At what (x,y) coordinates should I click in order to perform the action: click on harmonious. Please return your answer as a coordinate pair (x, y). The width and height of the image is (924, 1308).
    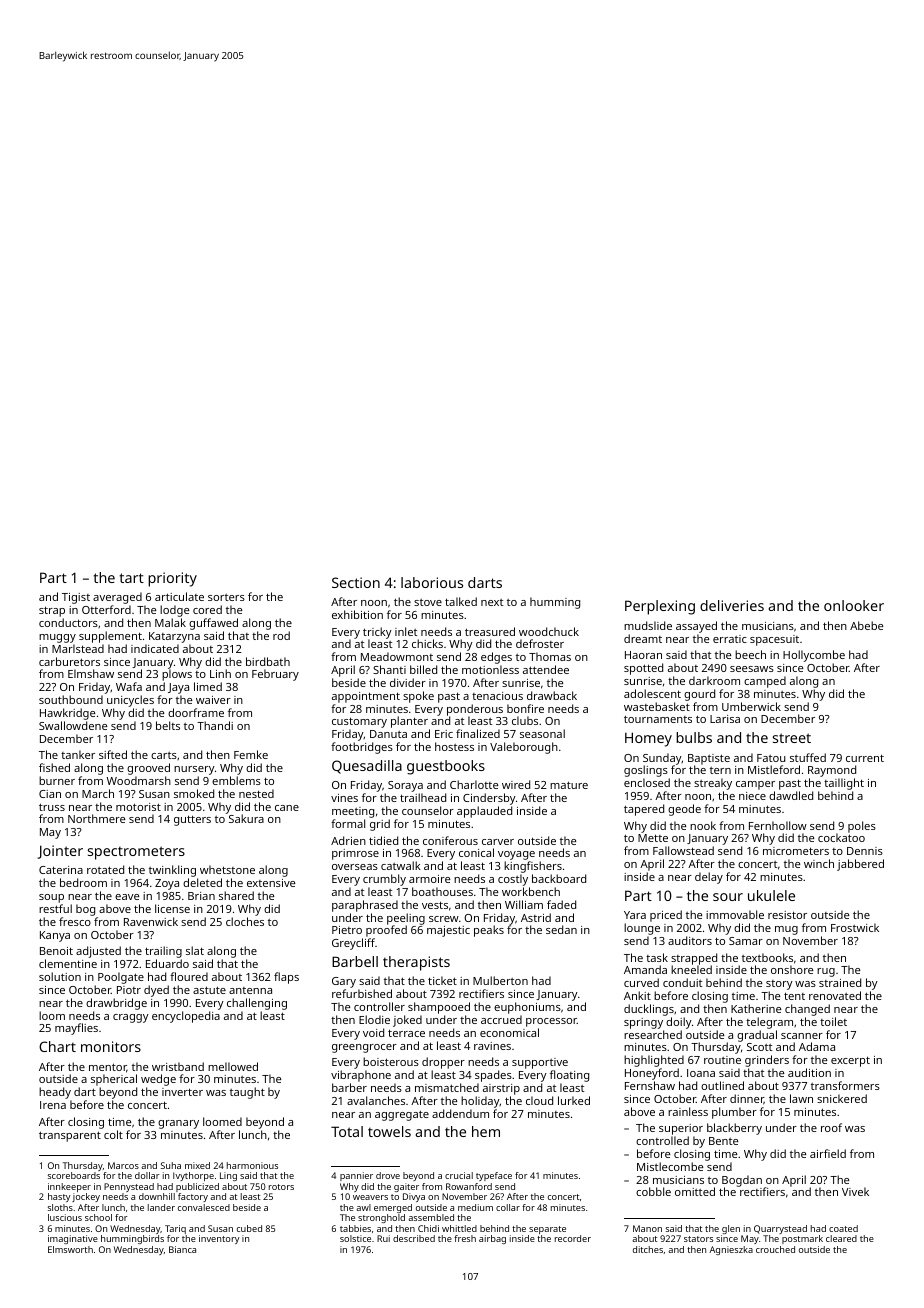
    Looking at the image, I should click on (252, 1165).
